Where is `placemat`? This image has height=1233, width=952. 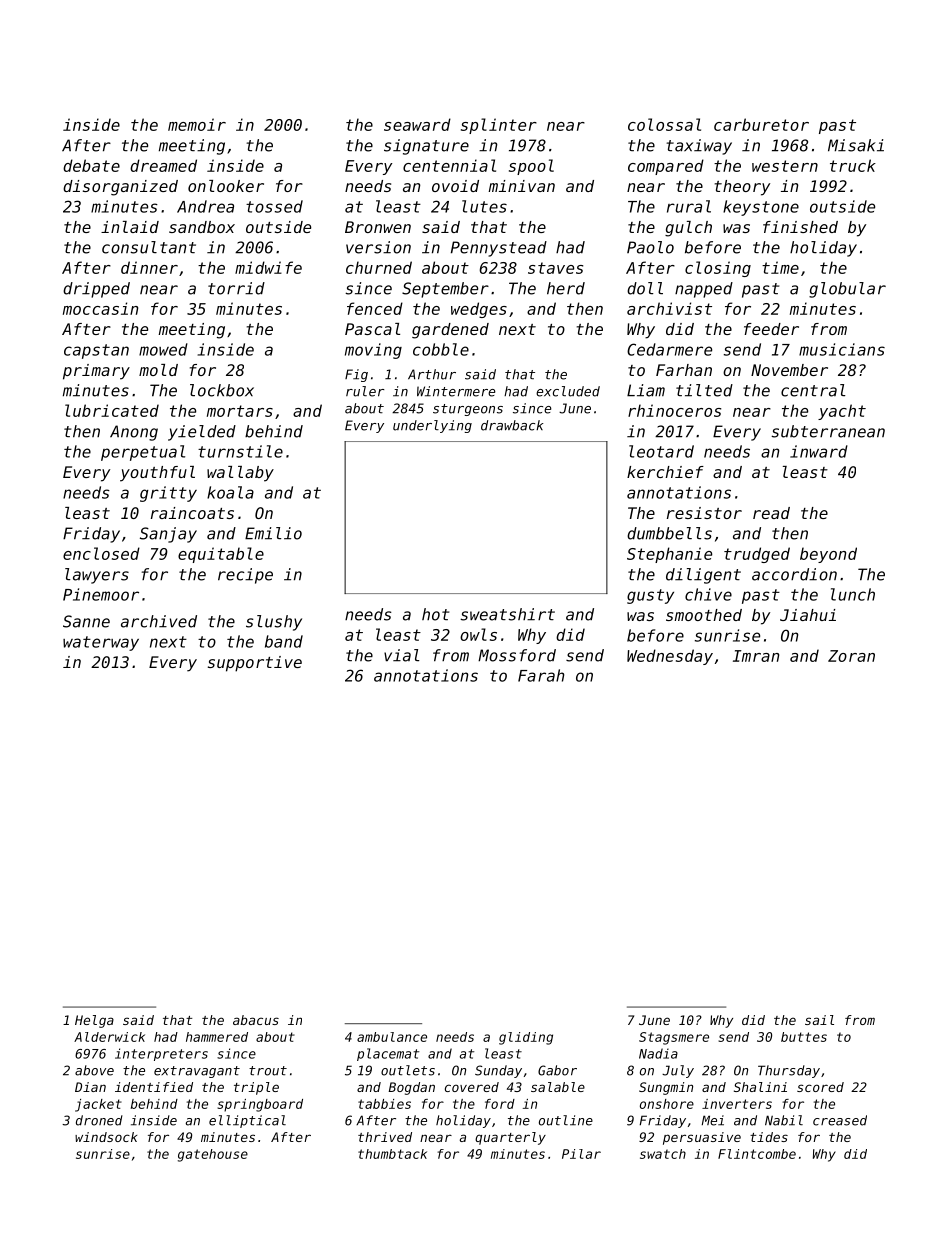 placemat is located at coordinates (388, 1054).
